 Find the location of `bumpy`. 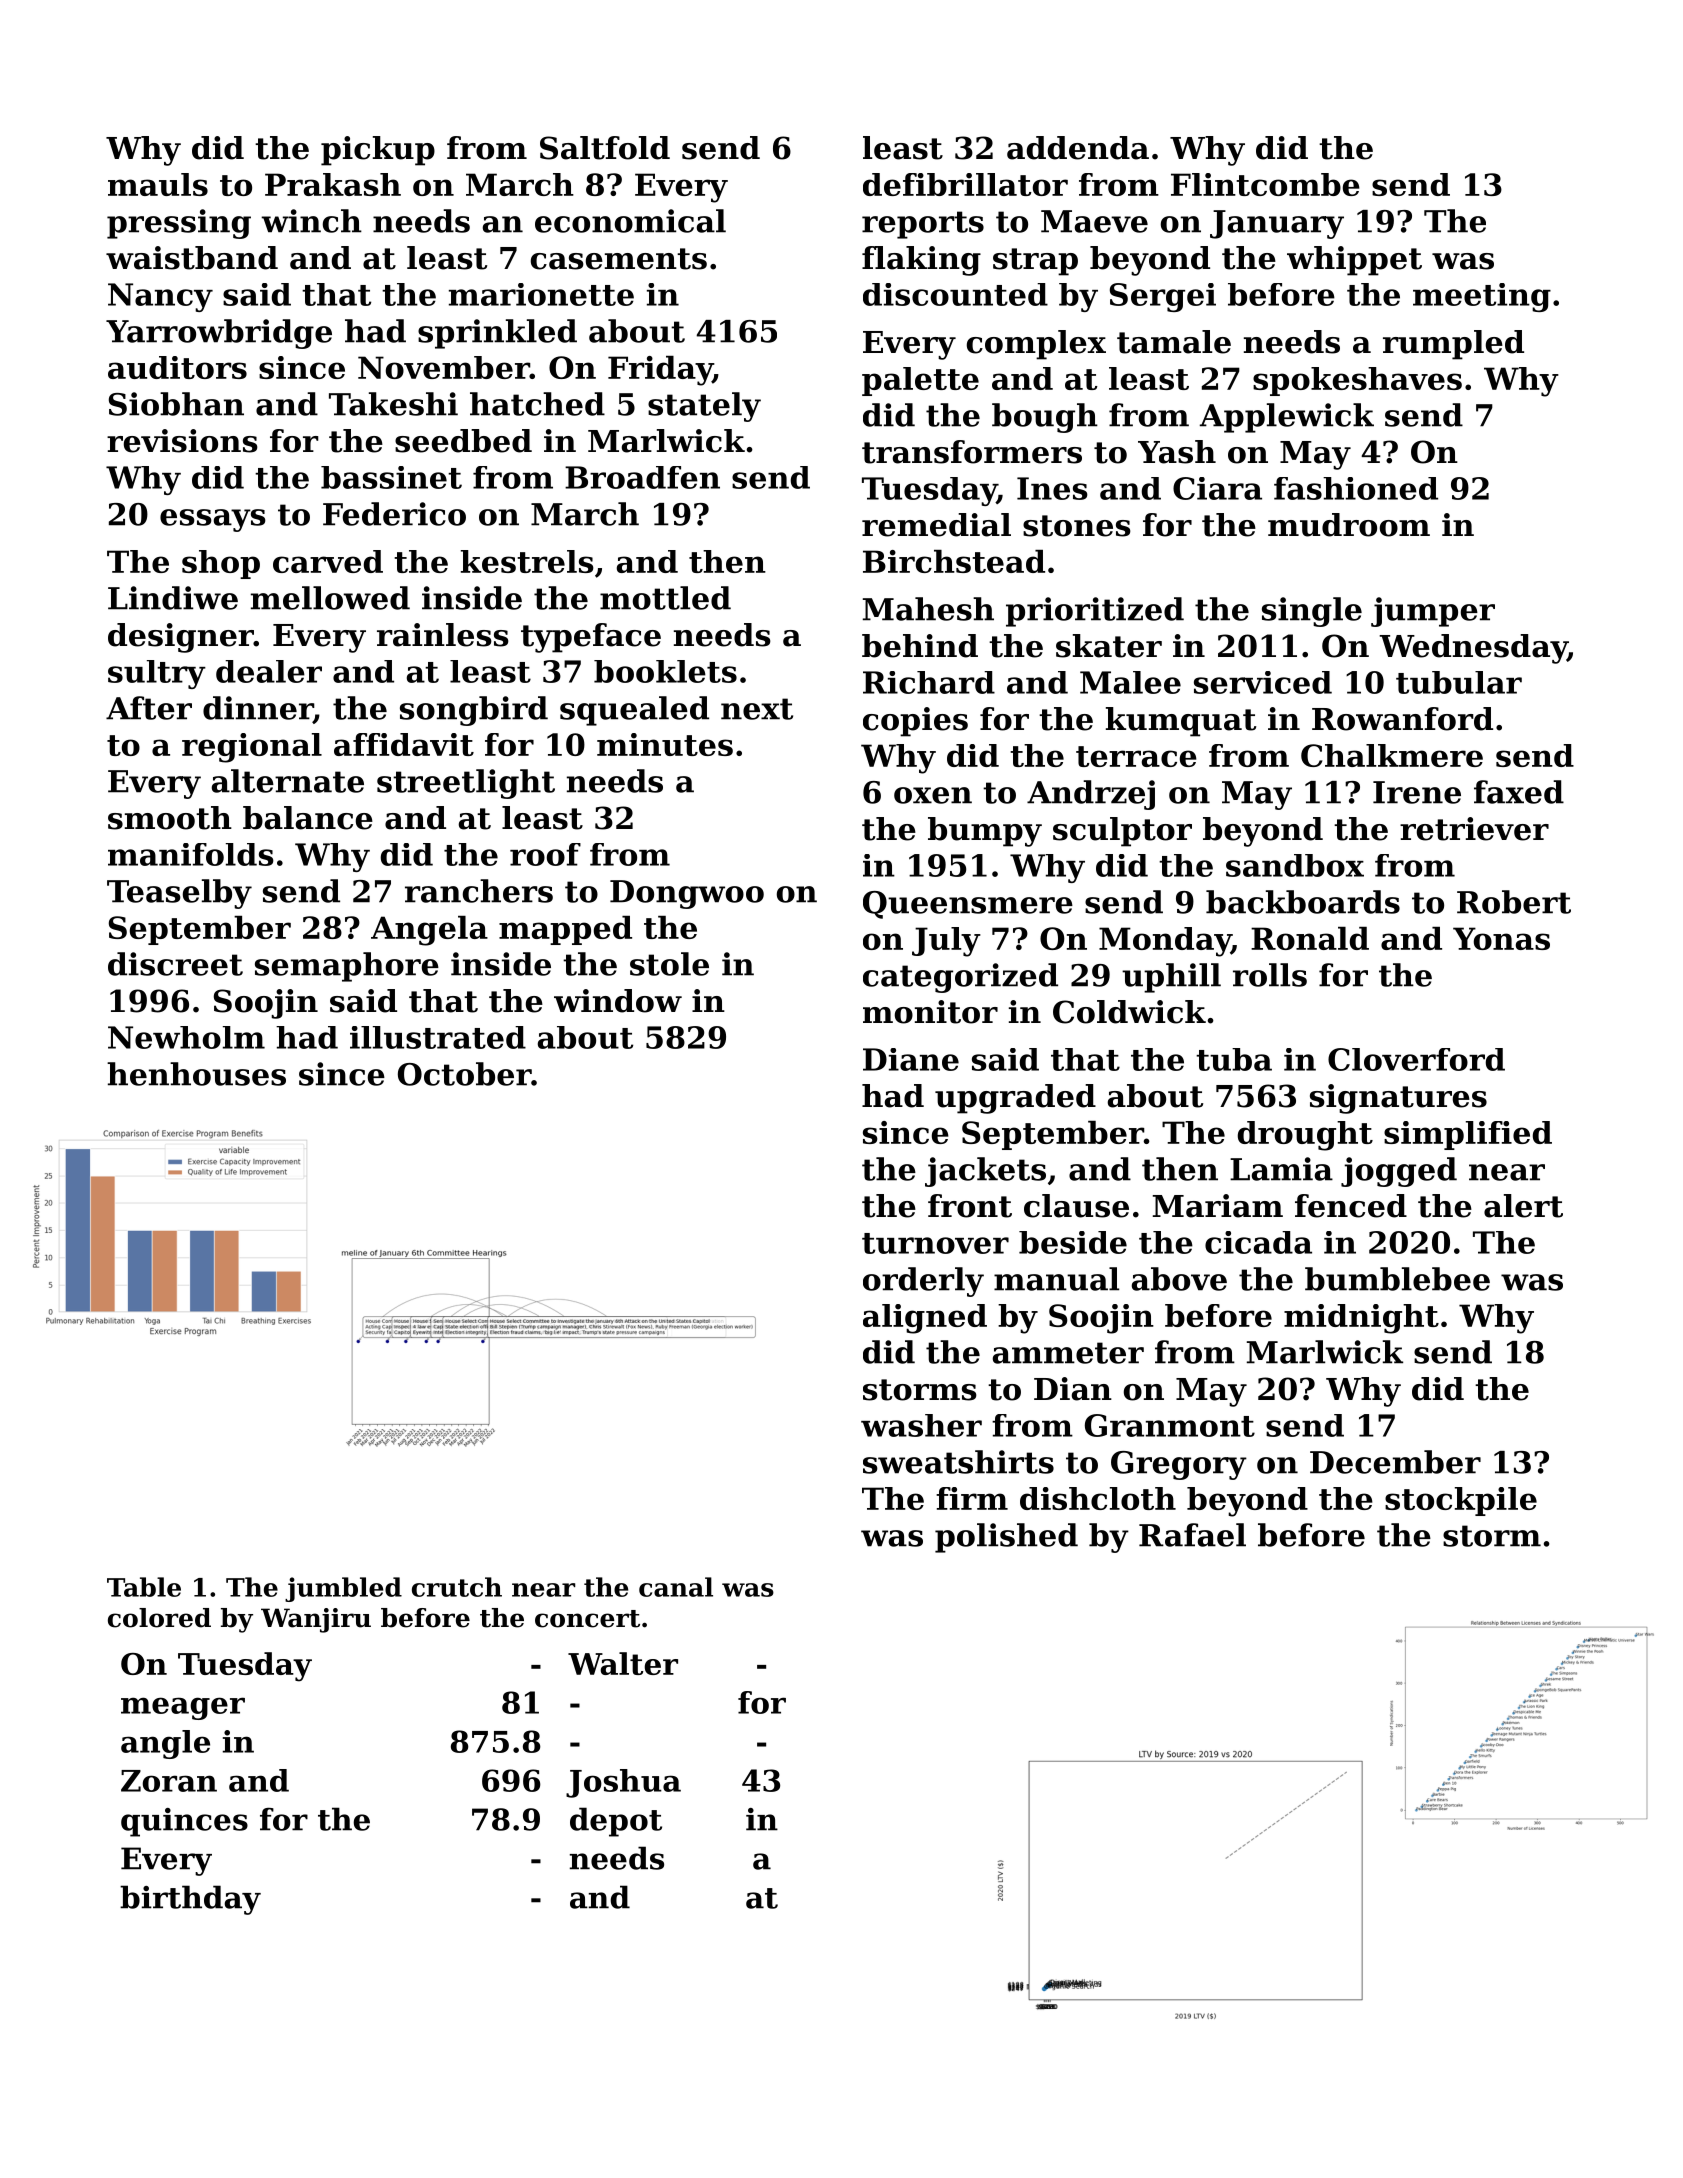

bumpy is located at coordinates (985, 832).
